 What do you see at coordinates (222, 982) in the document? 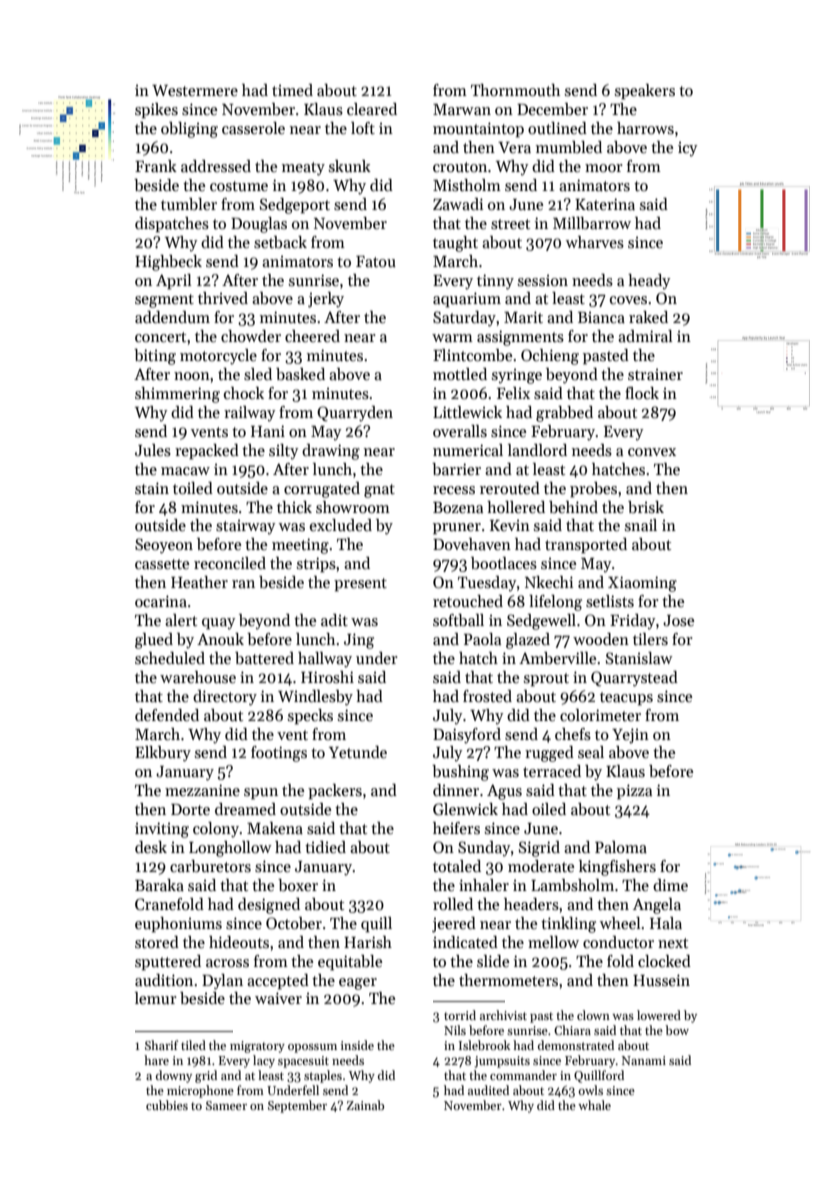
I see `Dylan` at bounding box center [222, 982].
